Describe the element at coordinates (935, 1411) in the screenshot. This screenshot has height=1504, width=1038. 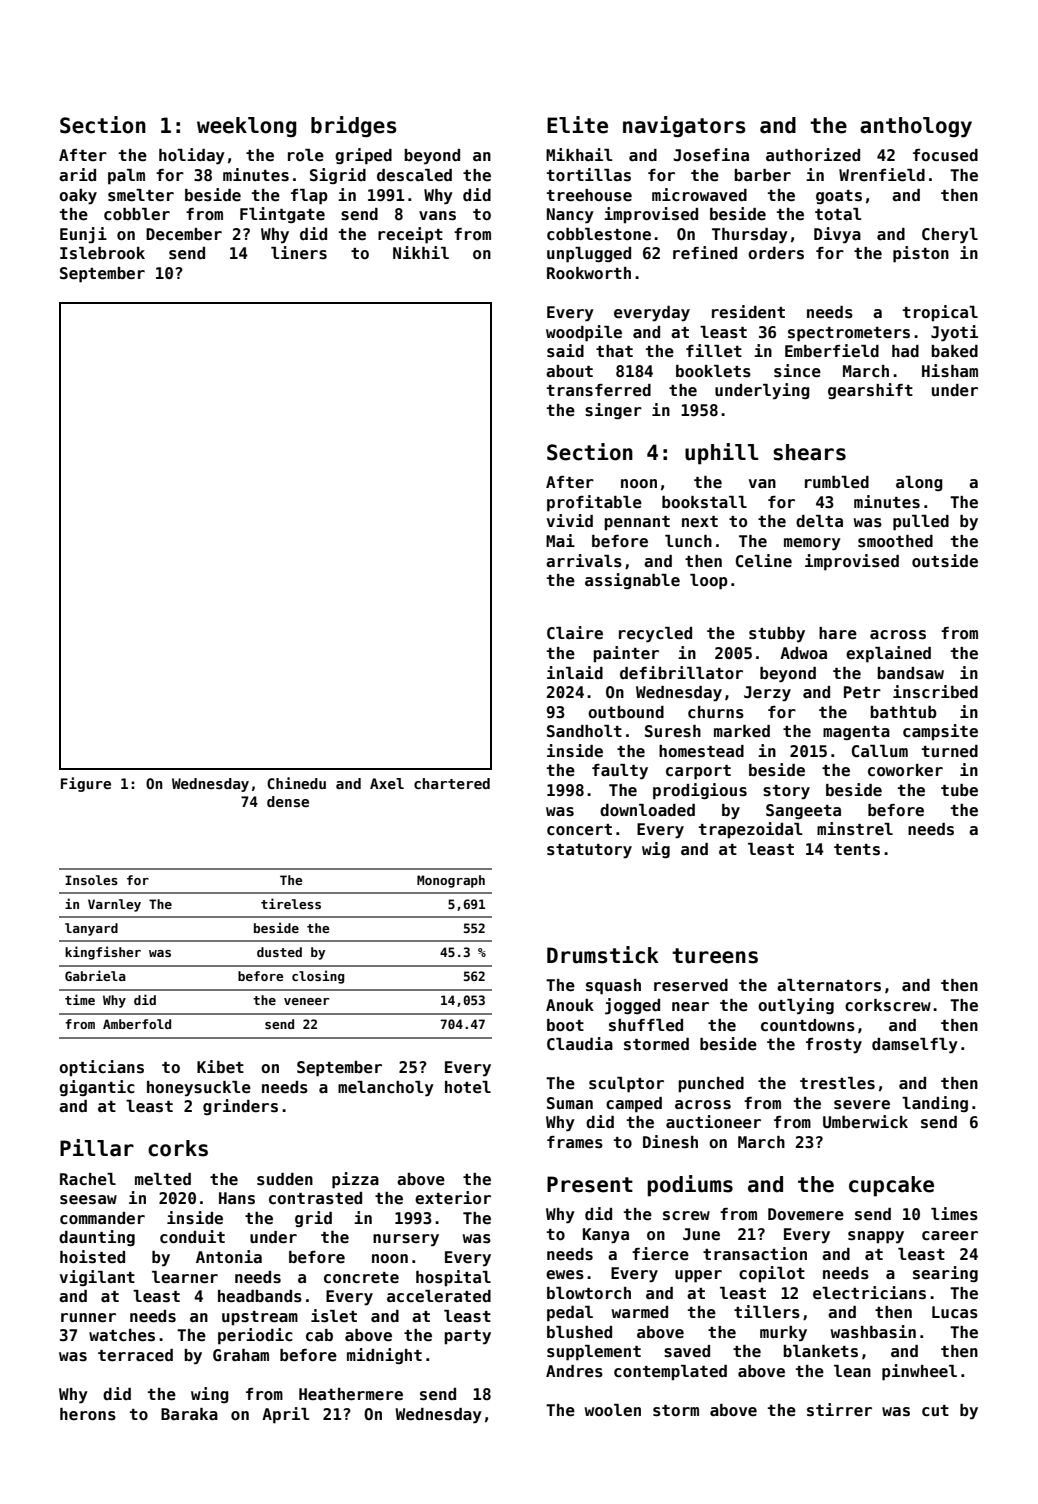
I see `cut` at that location.
